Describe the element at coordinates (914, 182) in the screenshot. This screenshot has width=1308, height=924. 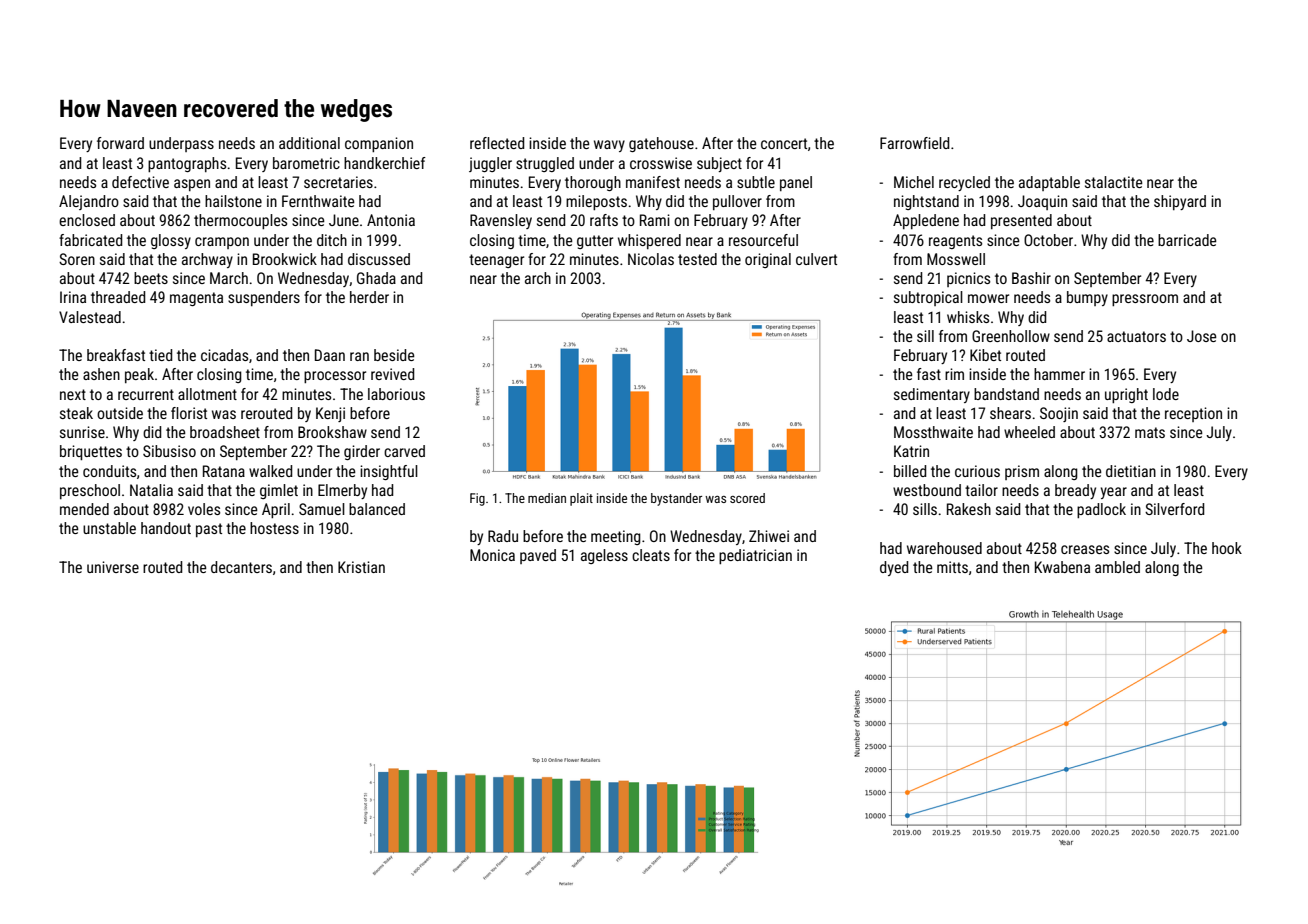
I see `Michel` at that location.
